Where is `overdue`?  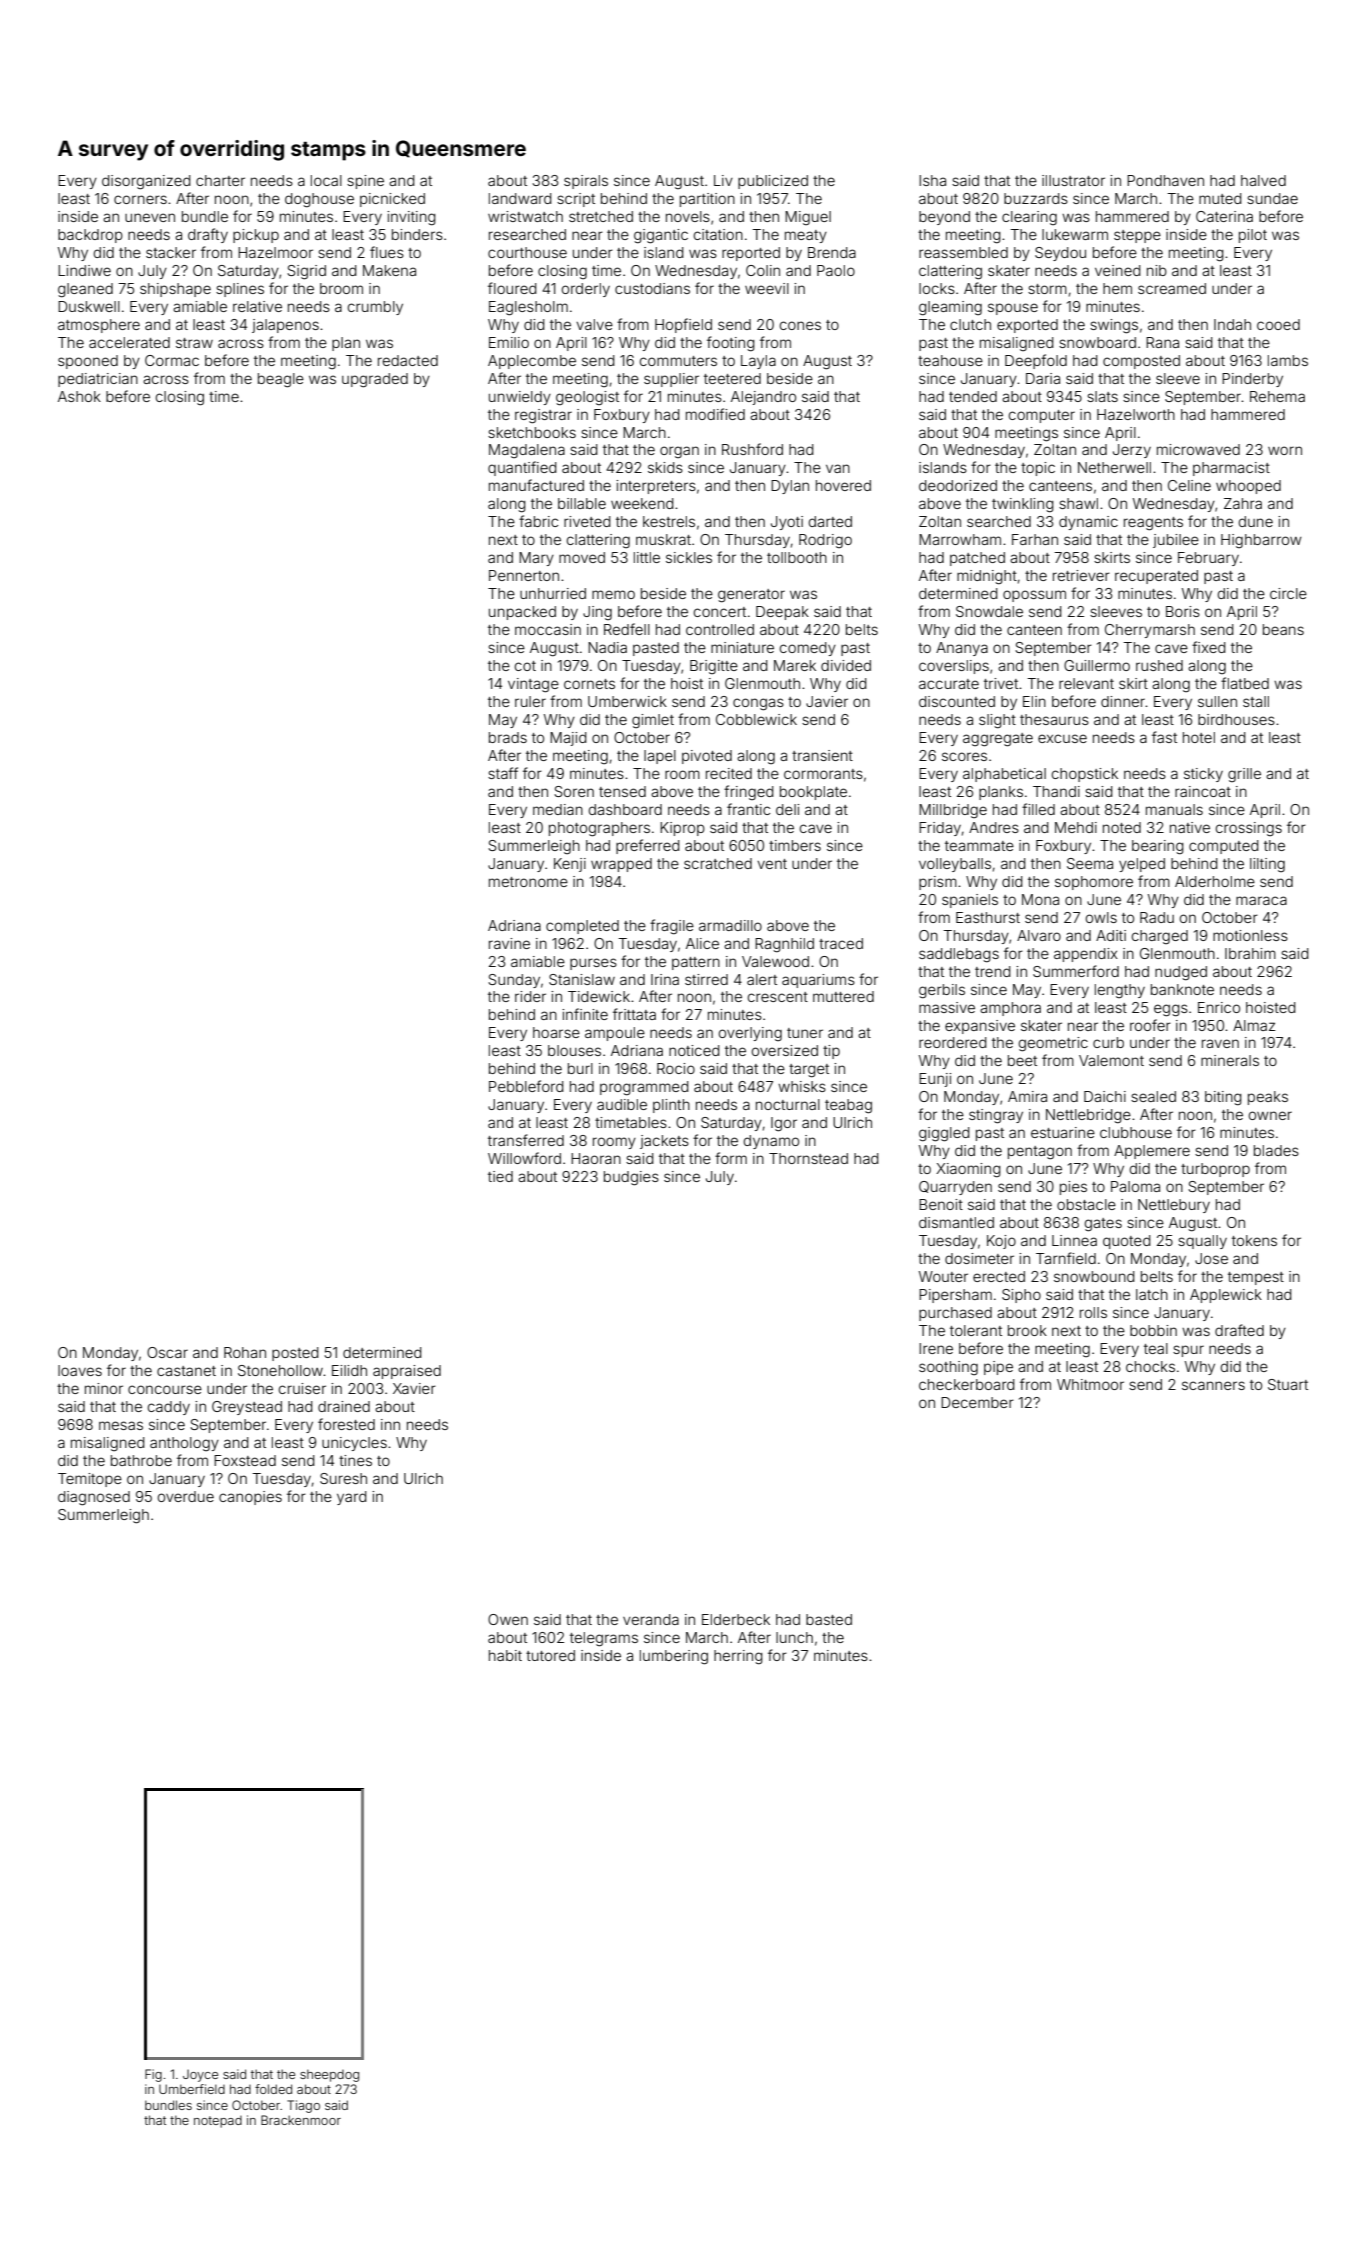 overdue is located at coordinates (186, 1496).
